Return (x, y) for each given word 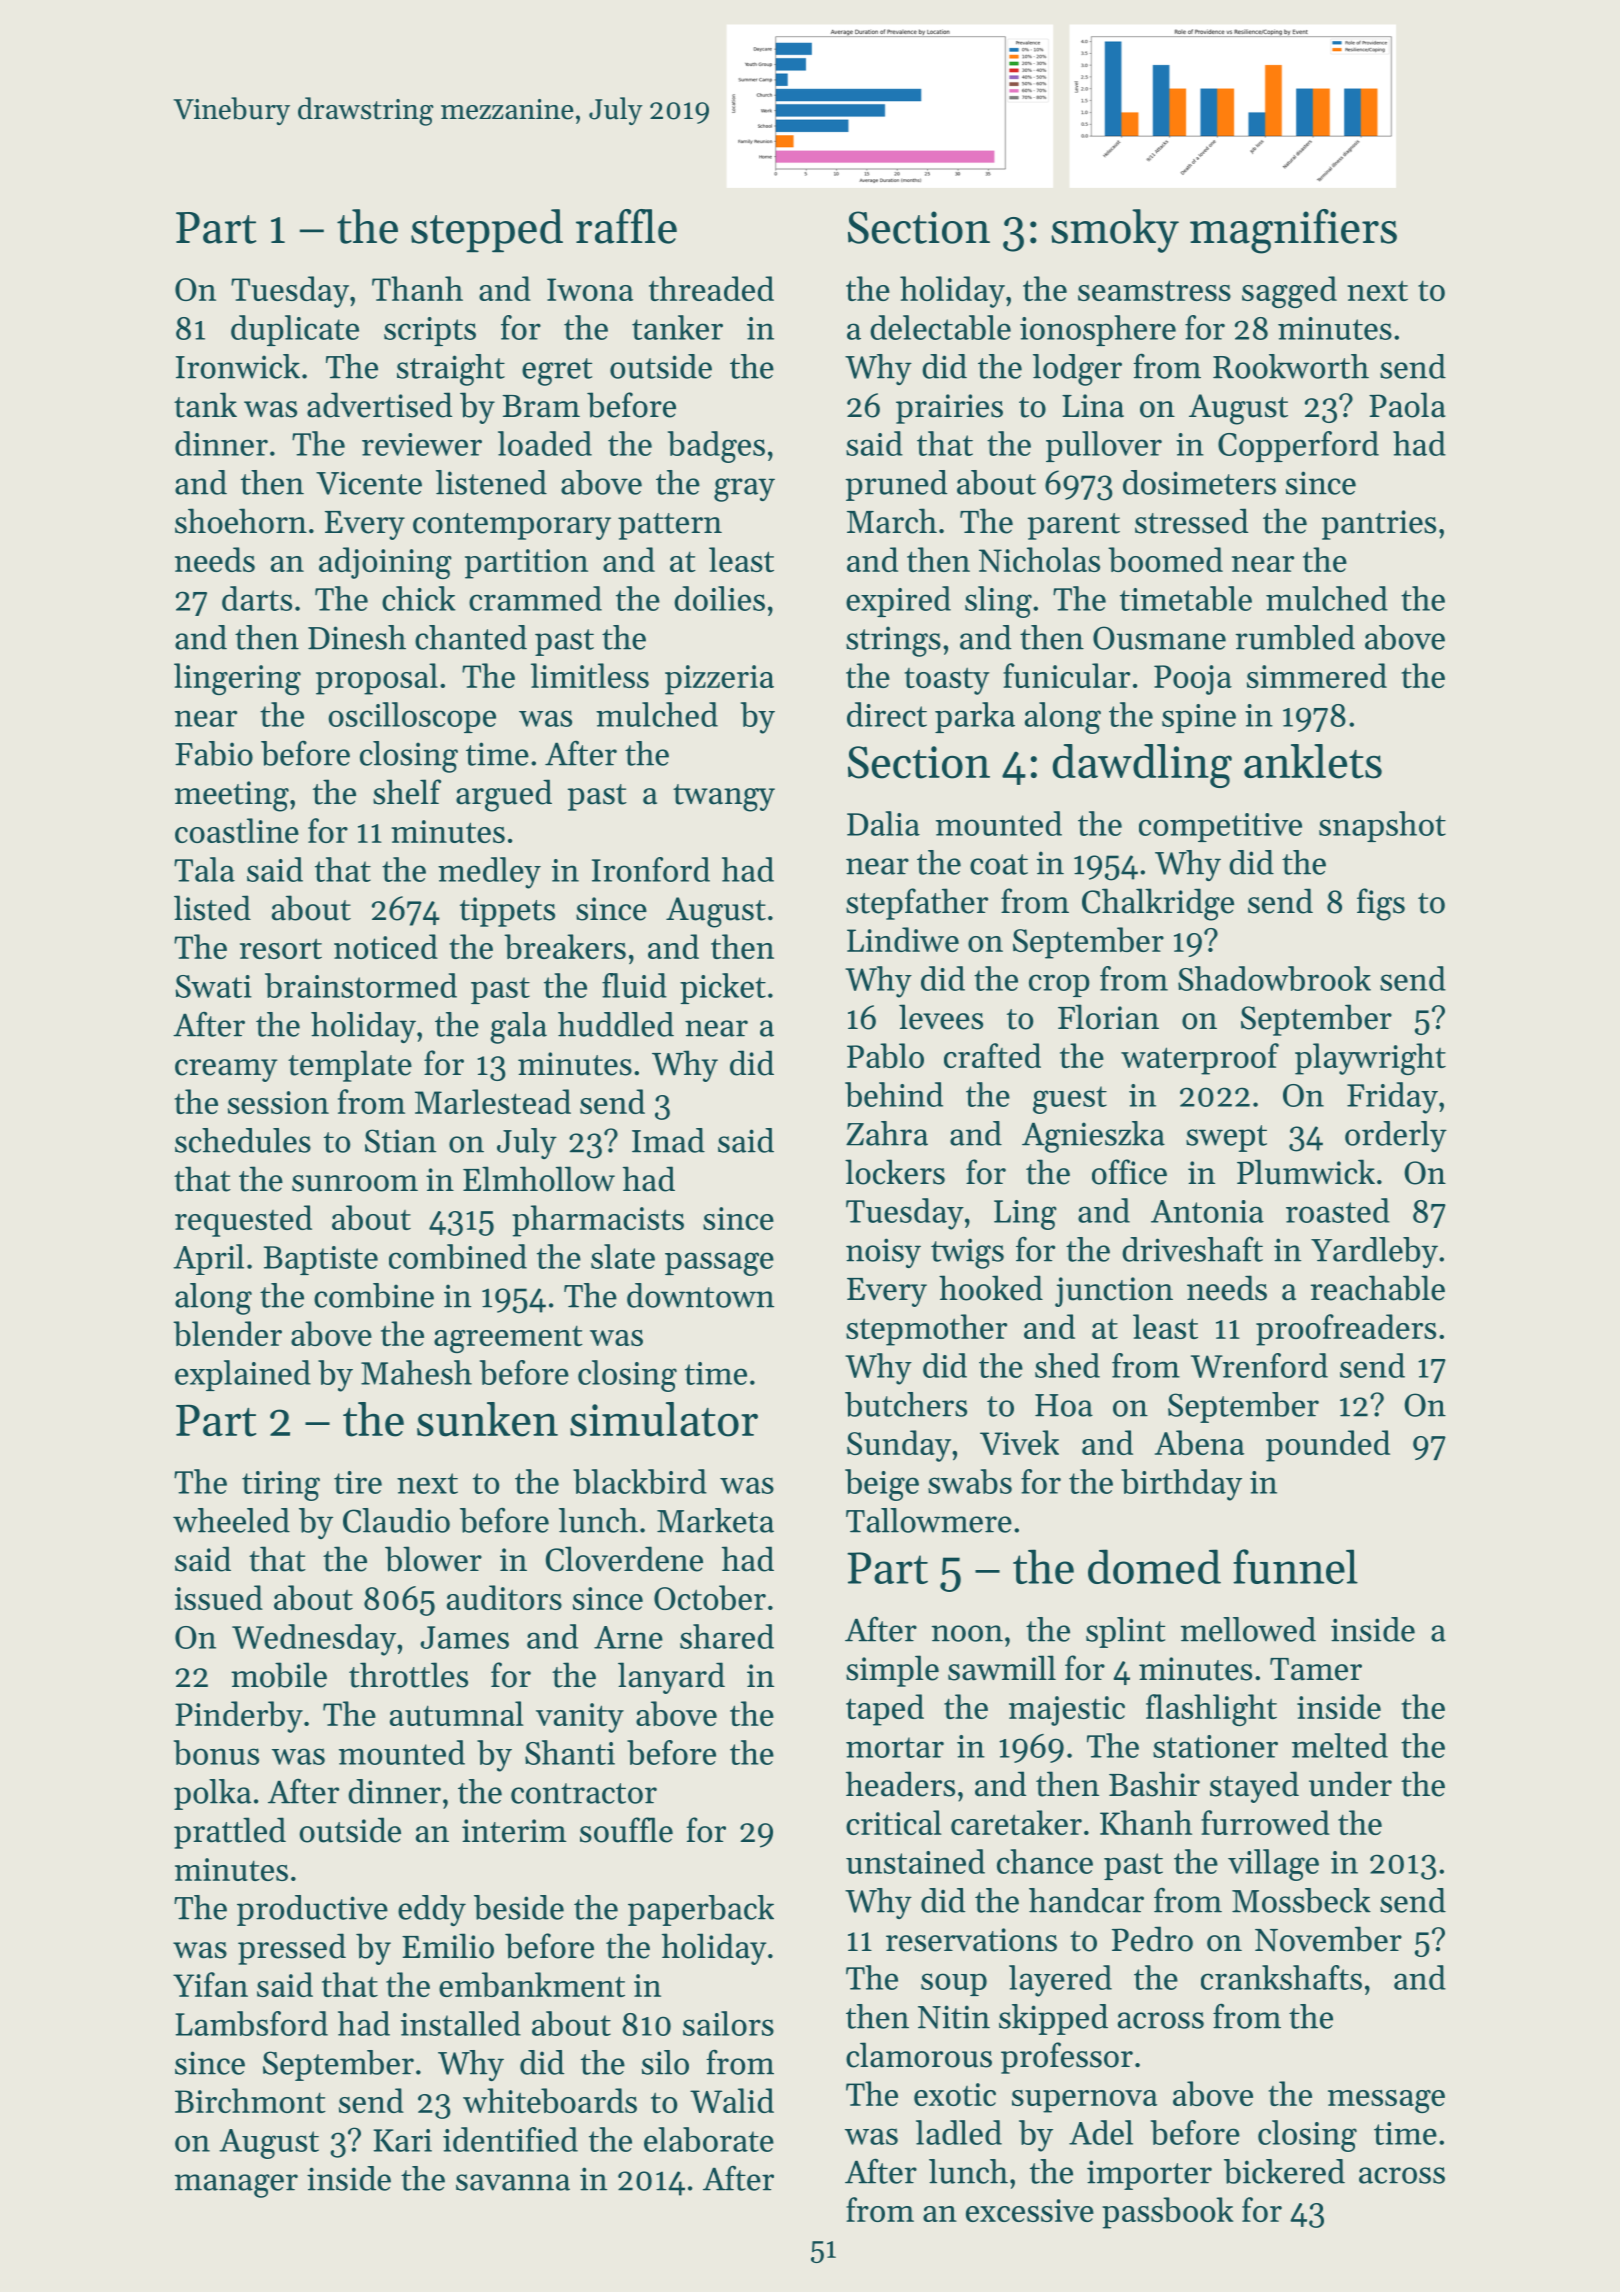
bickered (1284, 2171)
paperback (701, 1910)
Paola (1407, 405)
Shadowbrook (1274, 978)
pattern (670, 526)
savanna (513, 2182)
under (1350, 1784)
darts (257, 598)
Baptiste (321, 1260)
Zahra (887, 1133)
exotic (955, 2094)
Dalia (883, 823)
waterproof (1200, 1059)
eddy (432, 1910)
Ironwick (238, 366)
